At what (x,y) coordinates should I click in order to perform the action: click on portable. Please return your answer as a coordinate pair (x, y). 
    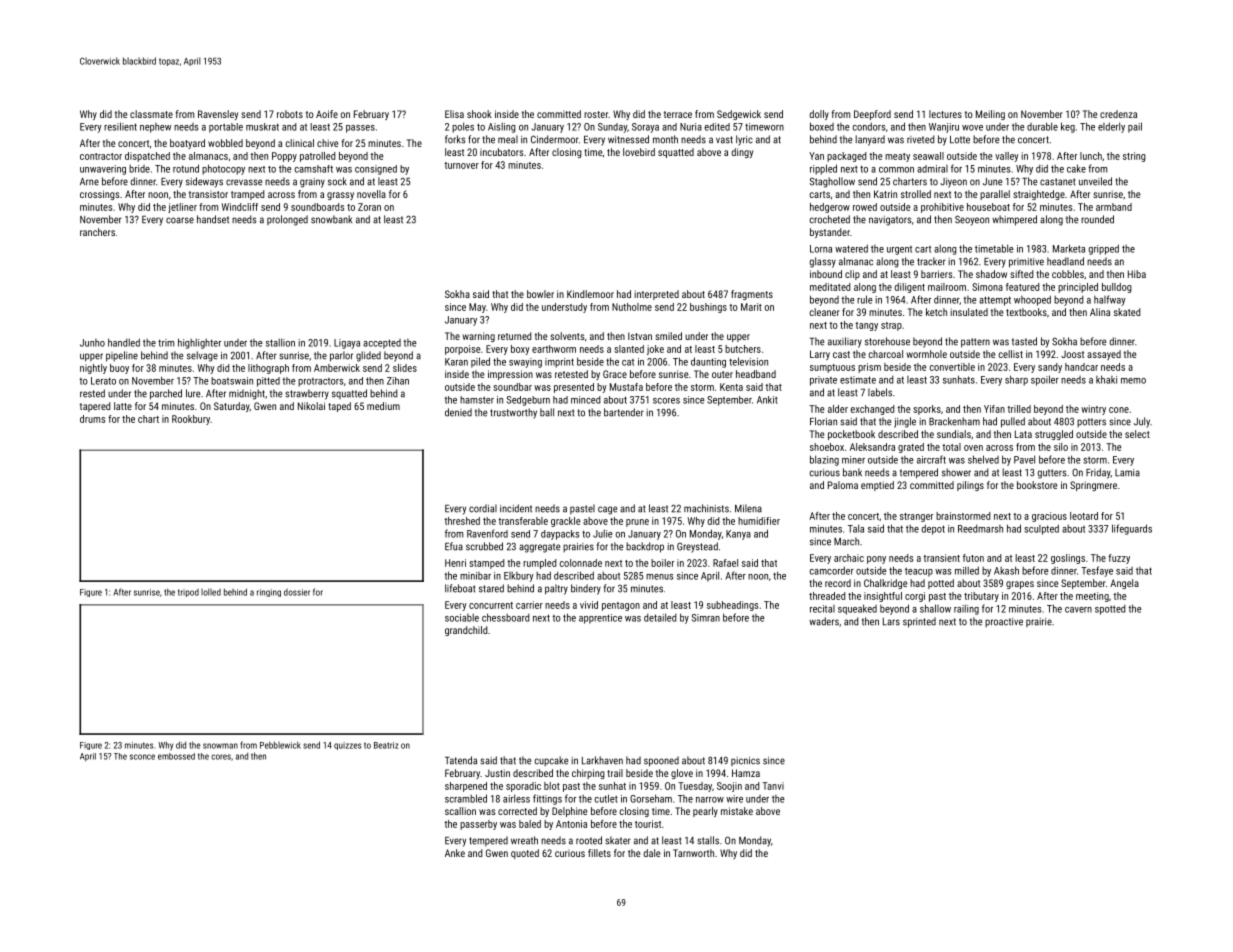
    Looking at the image, I should click on (226, 128).
